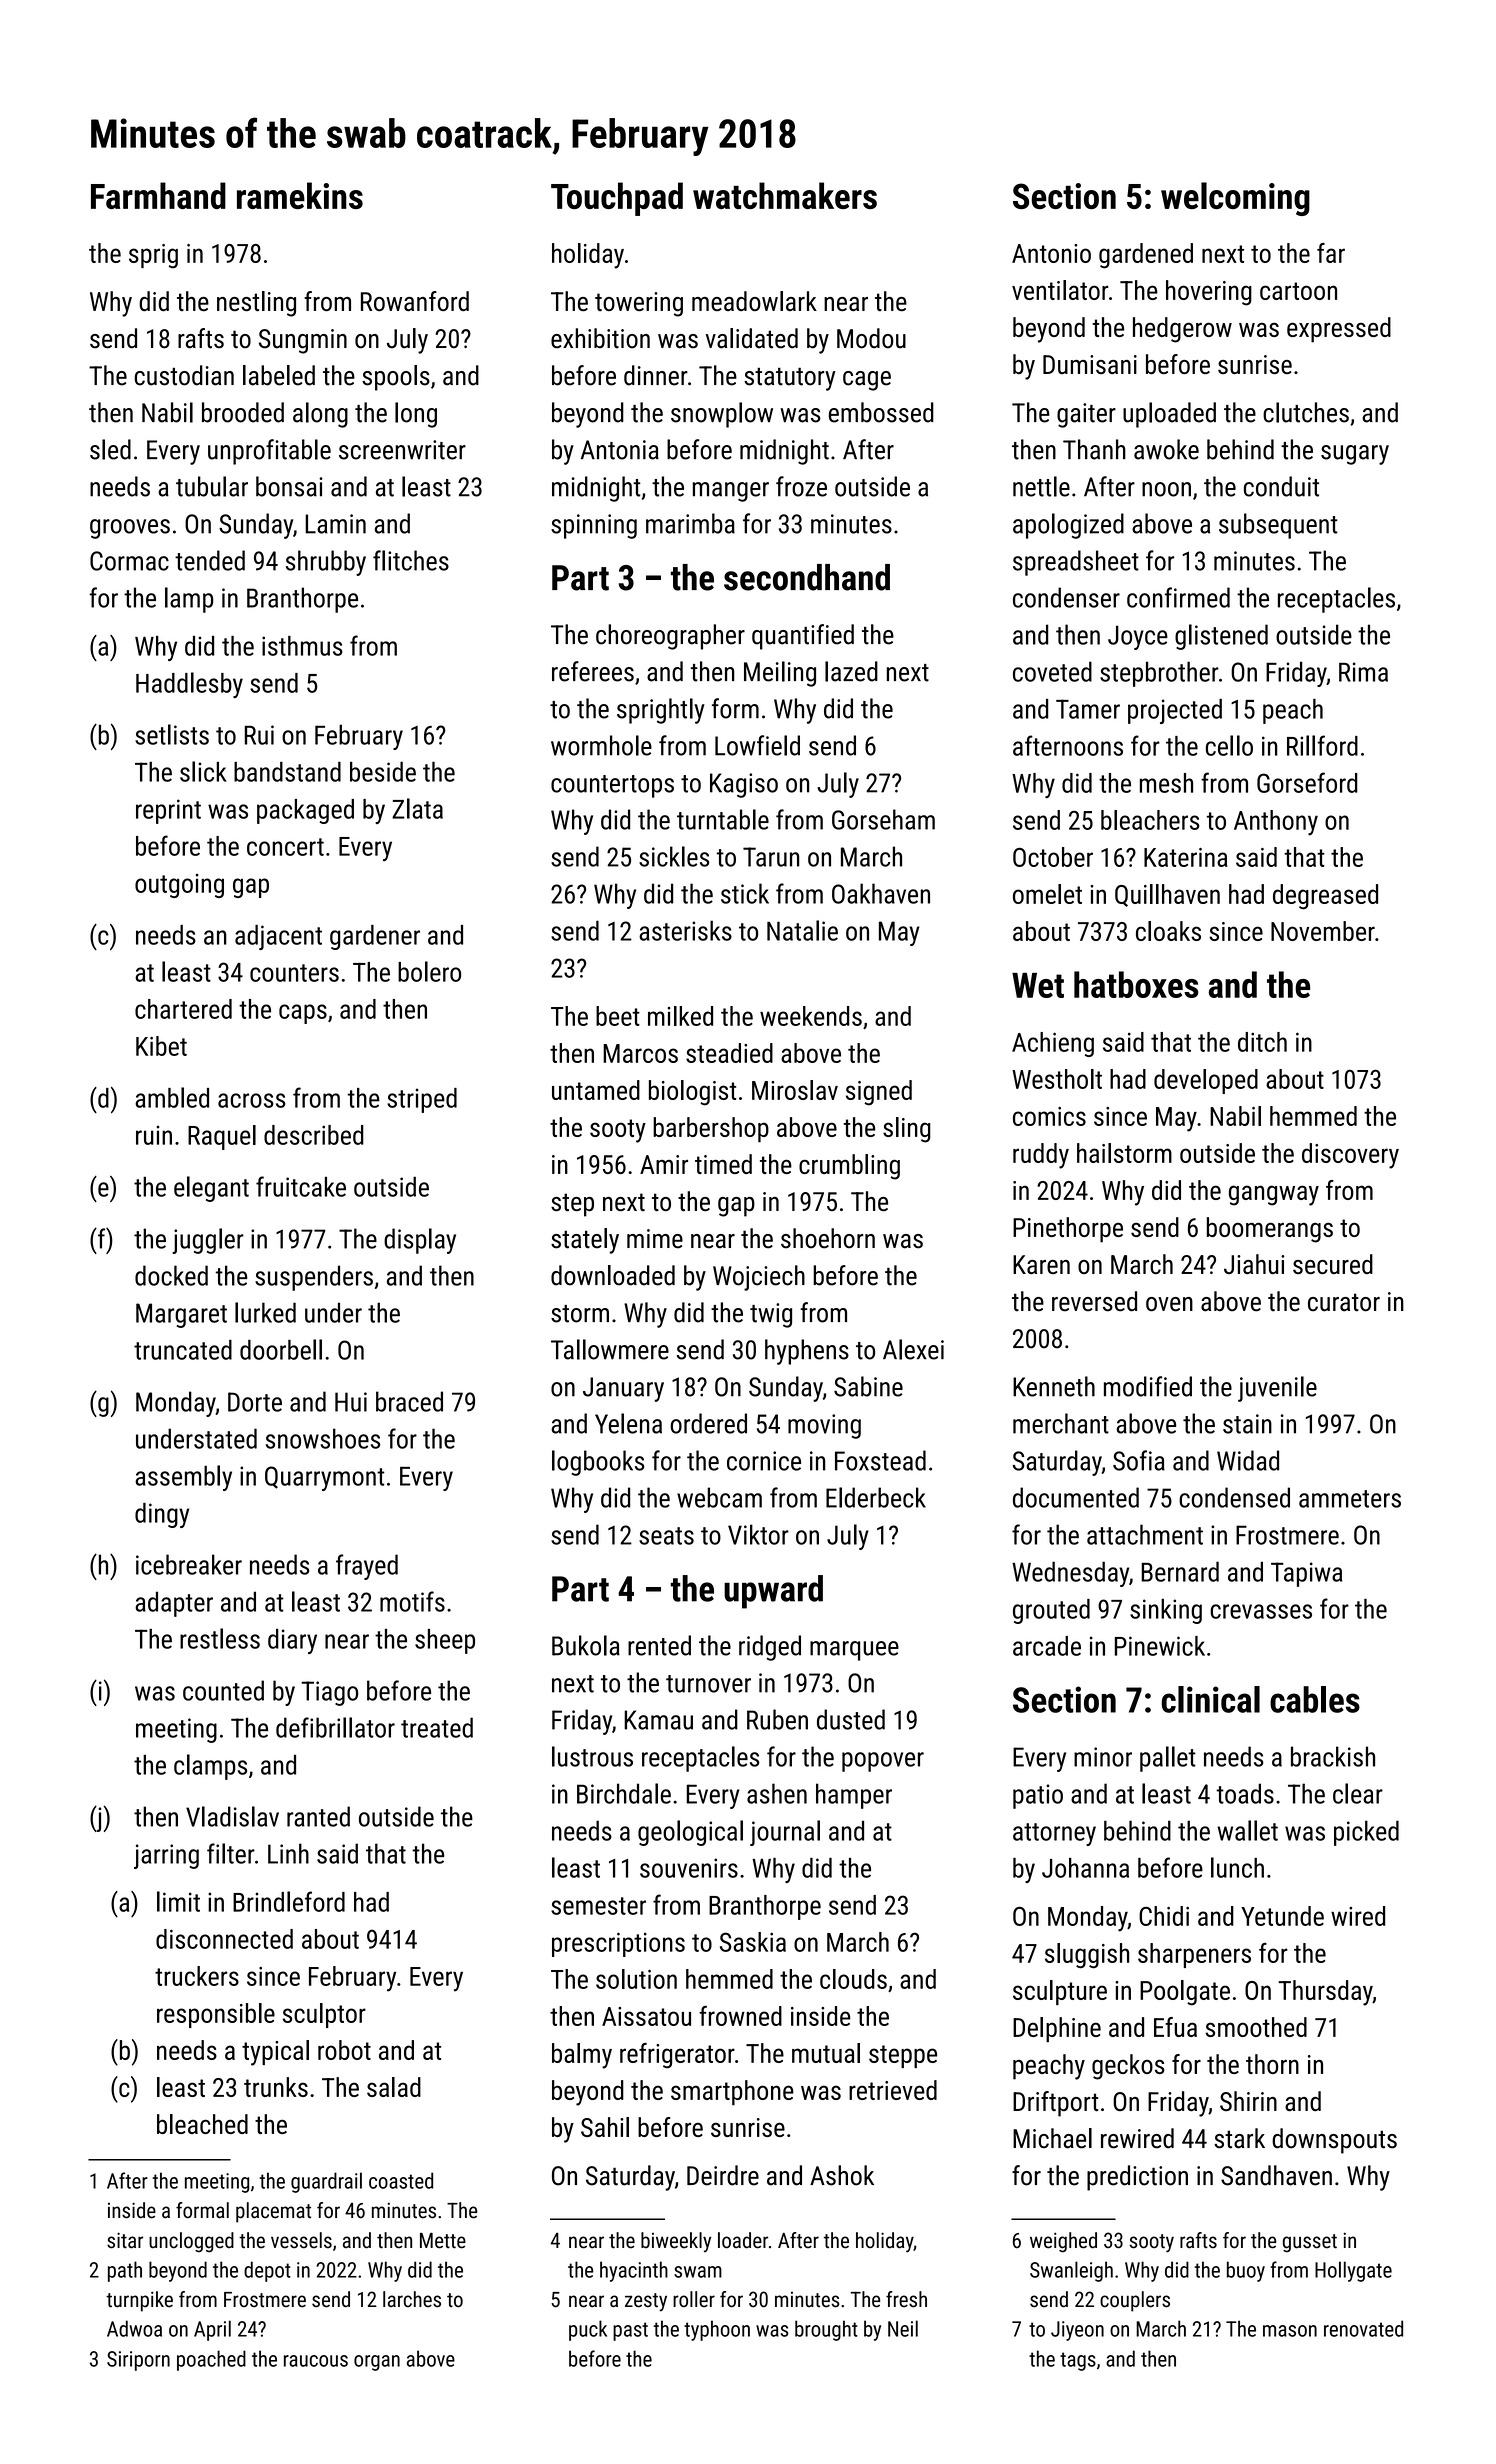 This screenshot has height=2464, width=1496. What do you see at coordinates (138, 2361) in the screenshot?
I see `Siriporn` at bounding box center [138, 2361].
